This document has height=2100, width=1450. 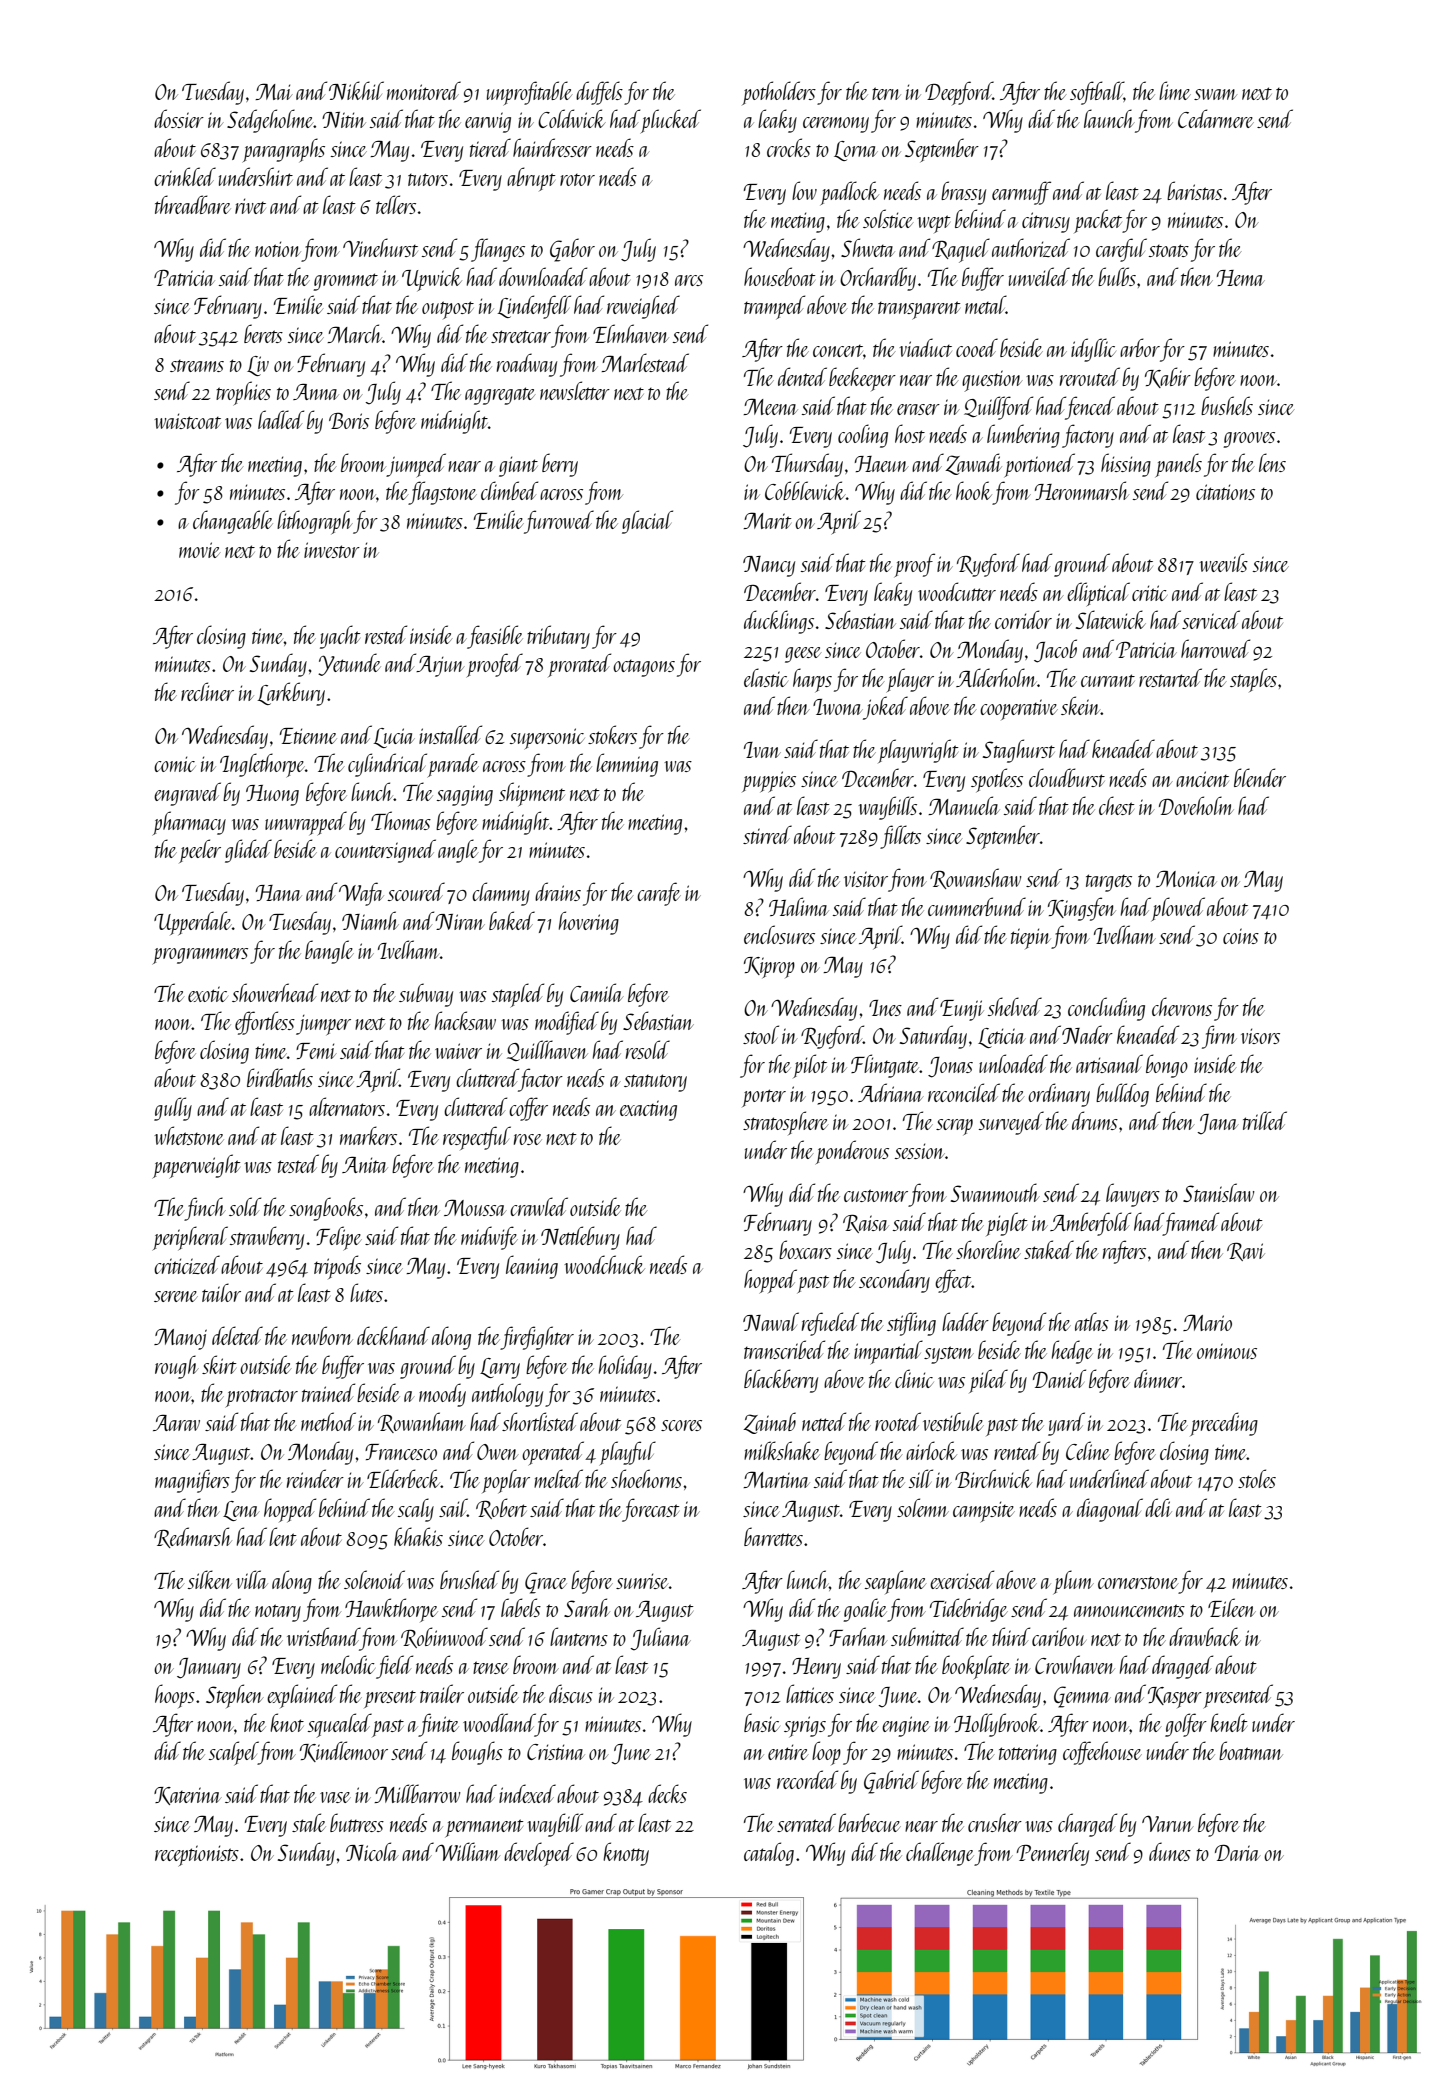 I want to click on plucked, so click(x=670, y=121).
